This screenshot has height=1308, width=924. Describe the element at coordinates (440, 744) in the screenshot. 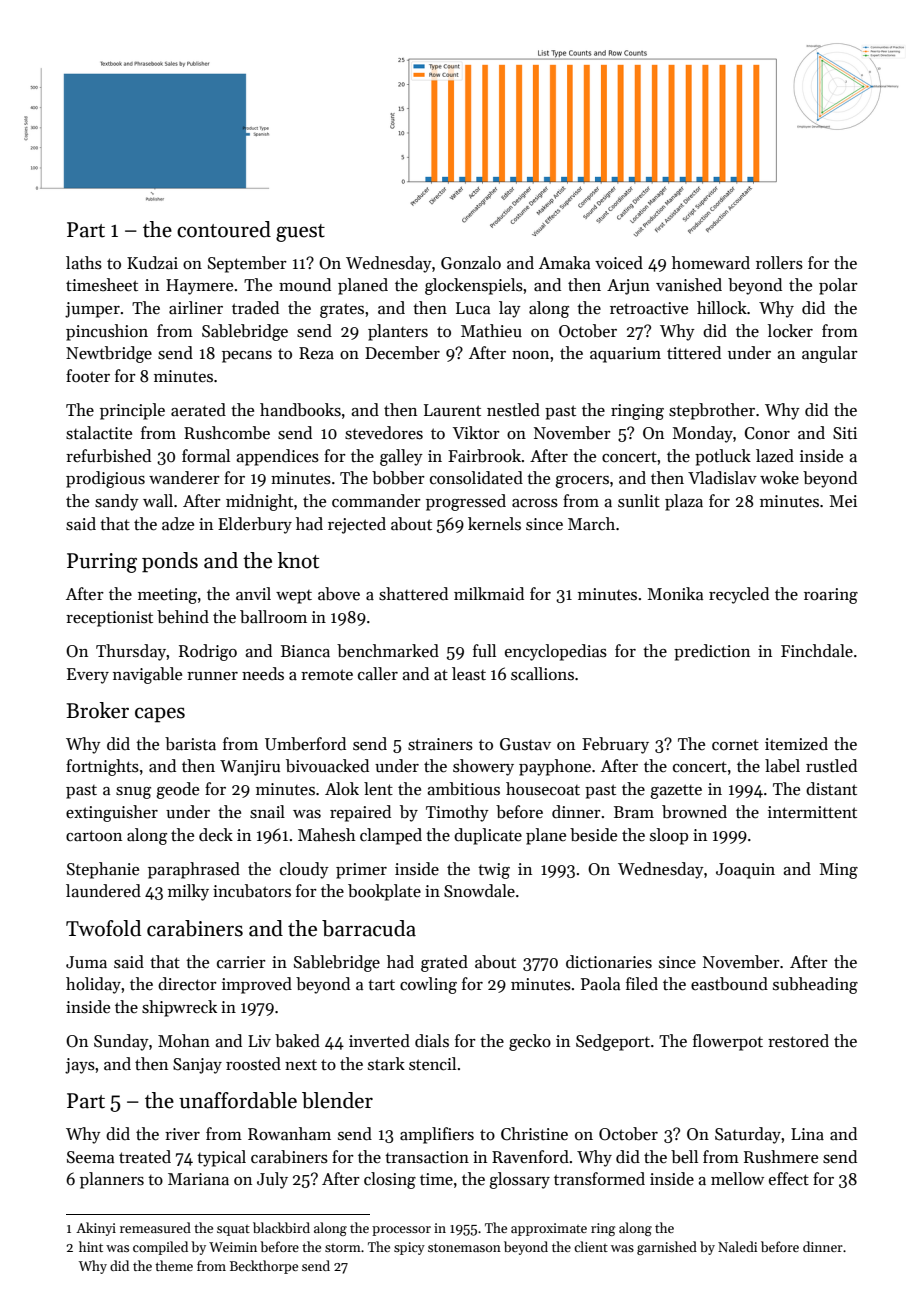

I see `strainers` at that location.
